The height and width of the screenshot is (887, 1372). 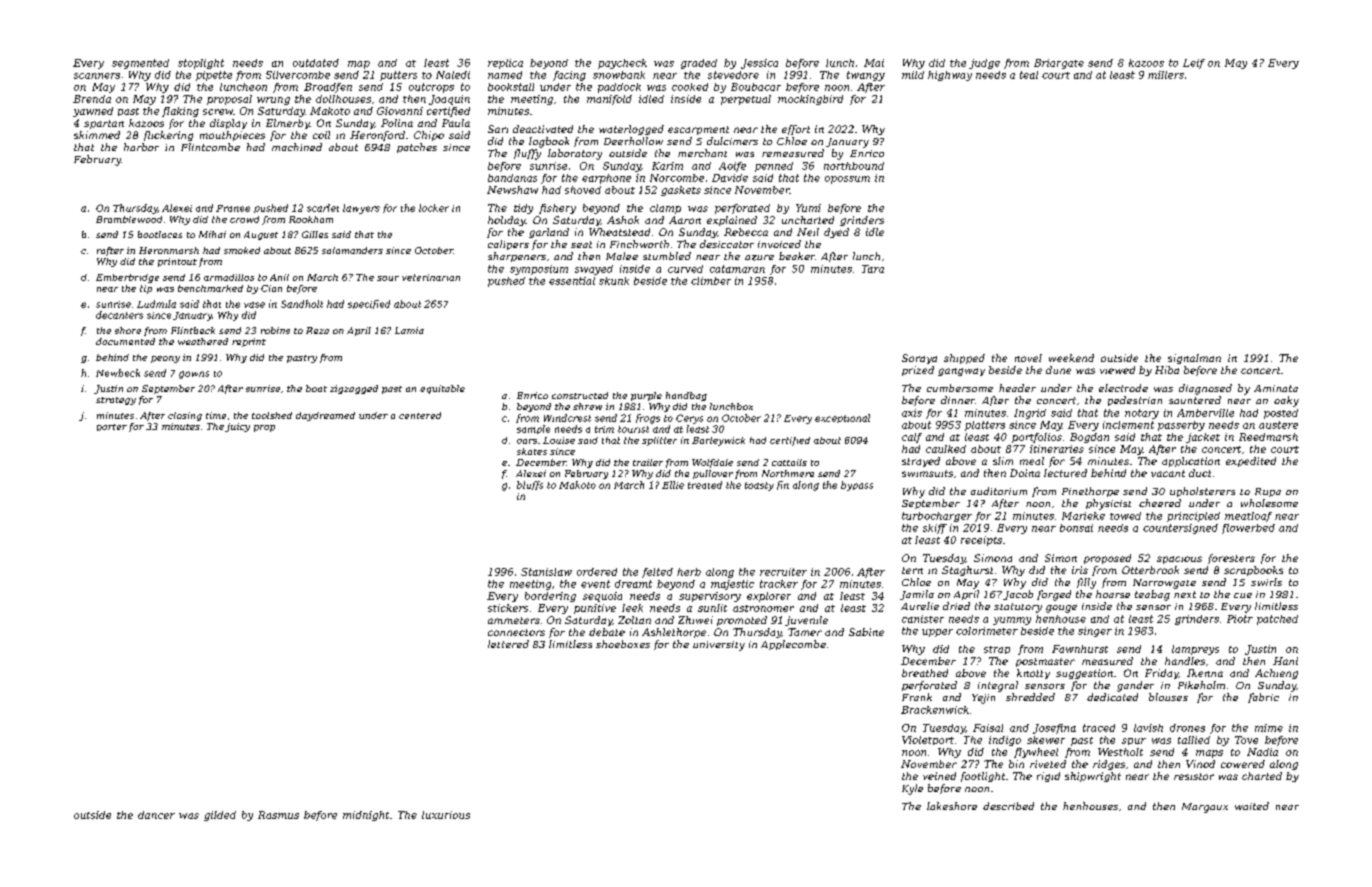 I want to click on outdated, so click(x=316, y=63).
